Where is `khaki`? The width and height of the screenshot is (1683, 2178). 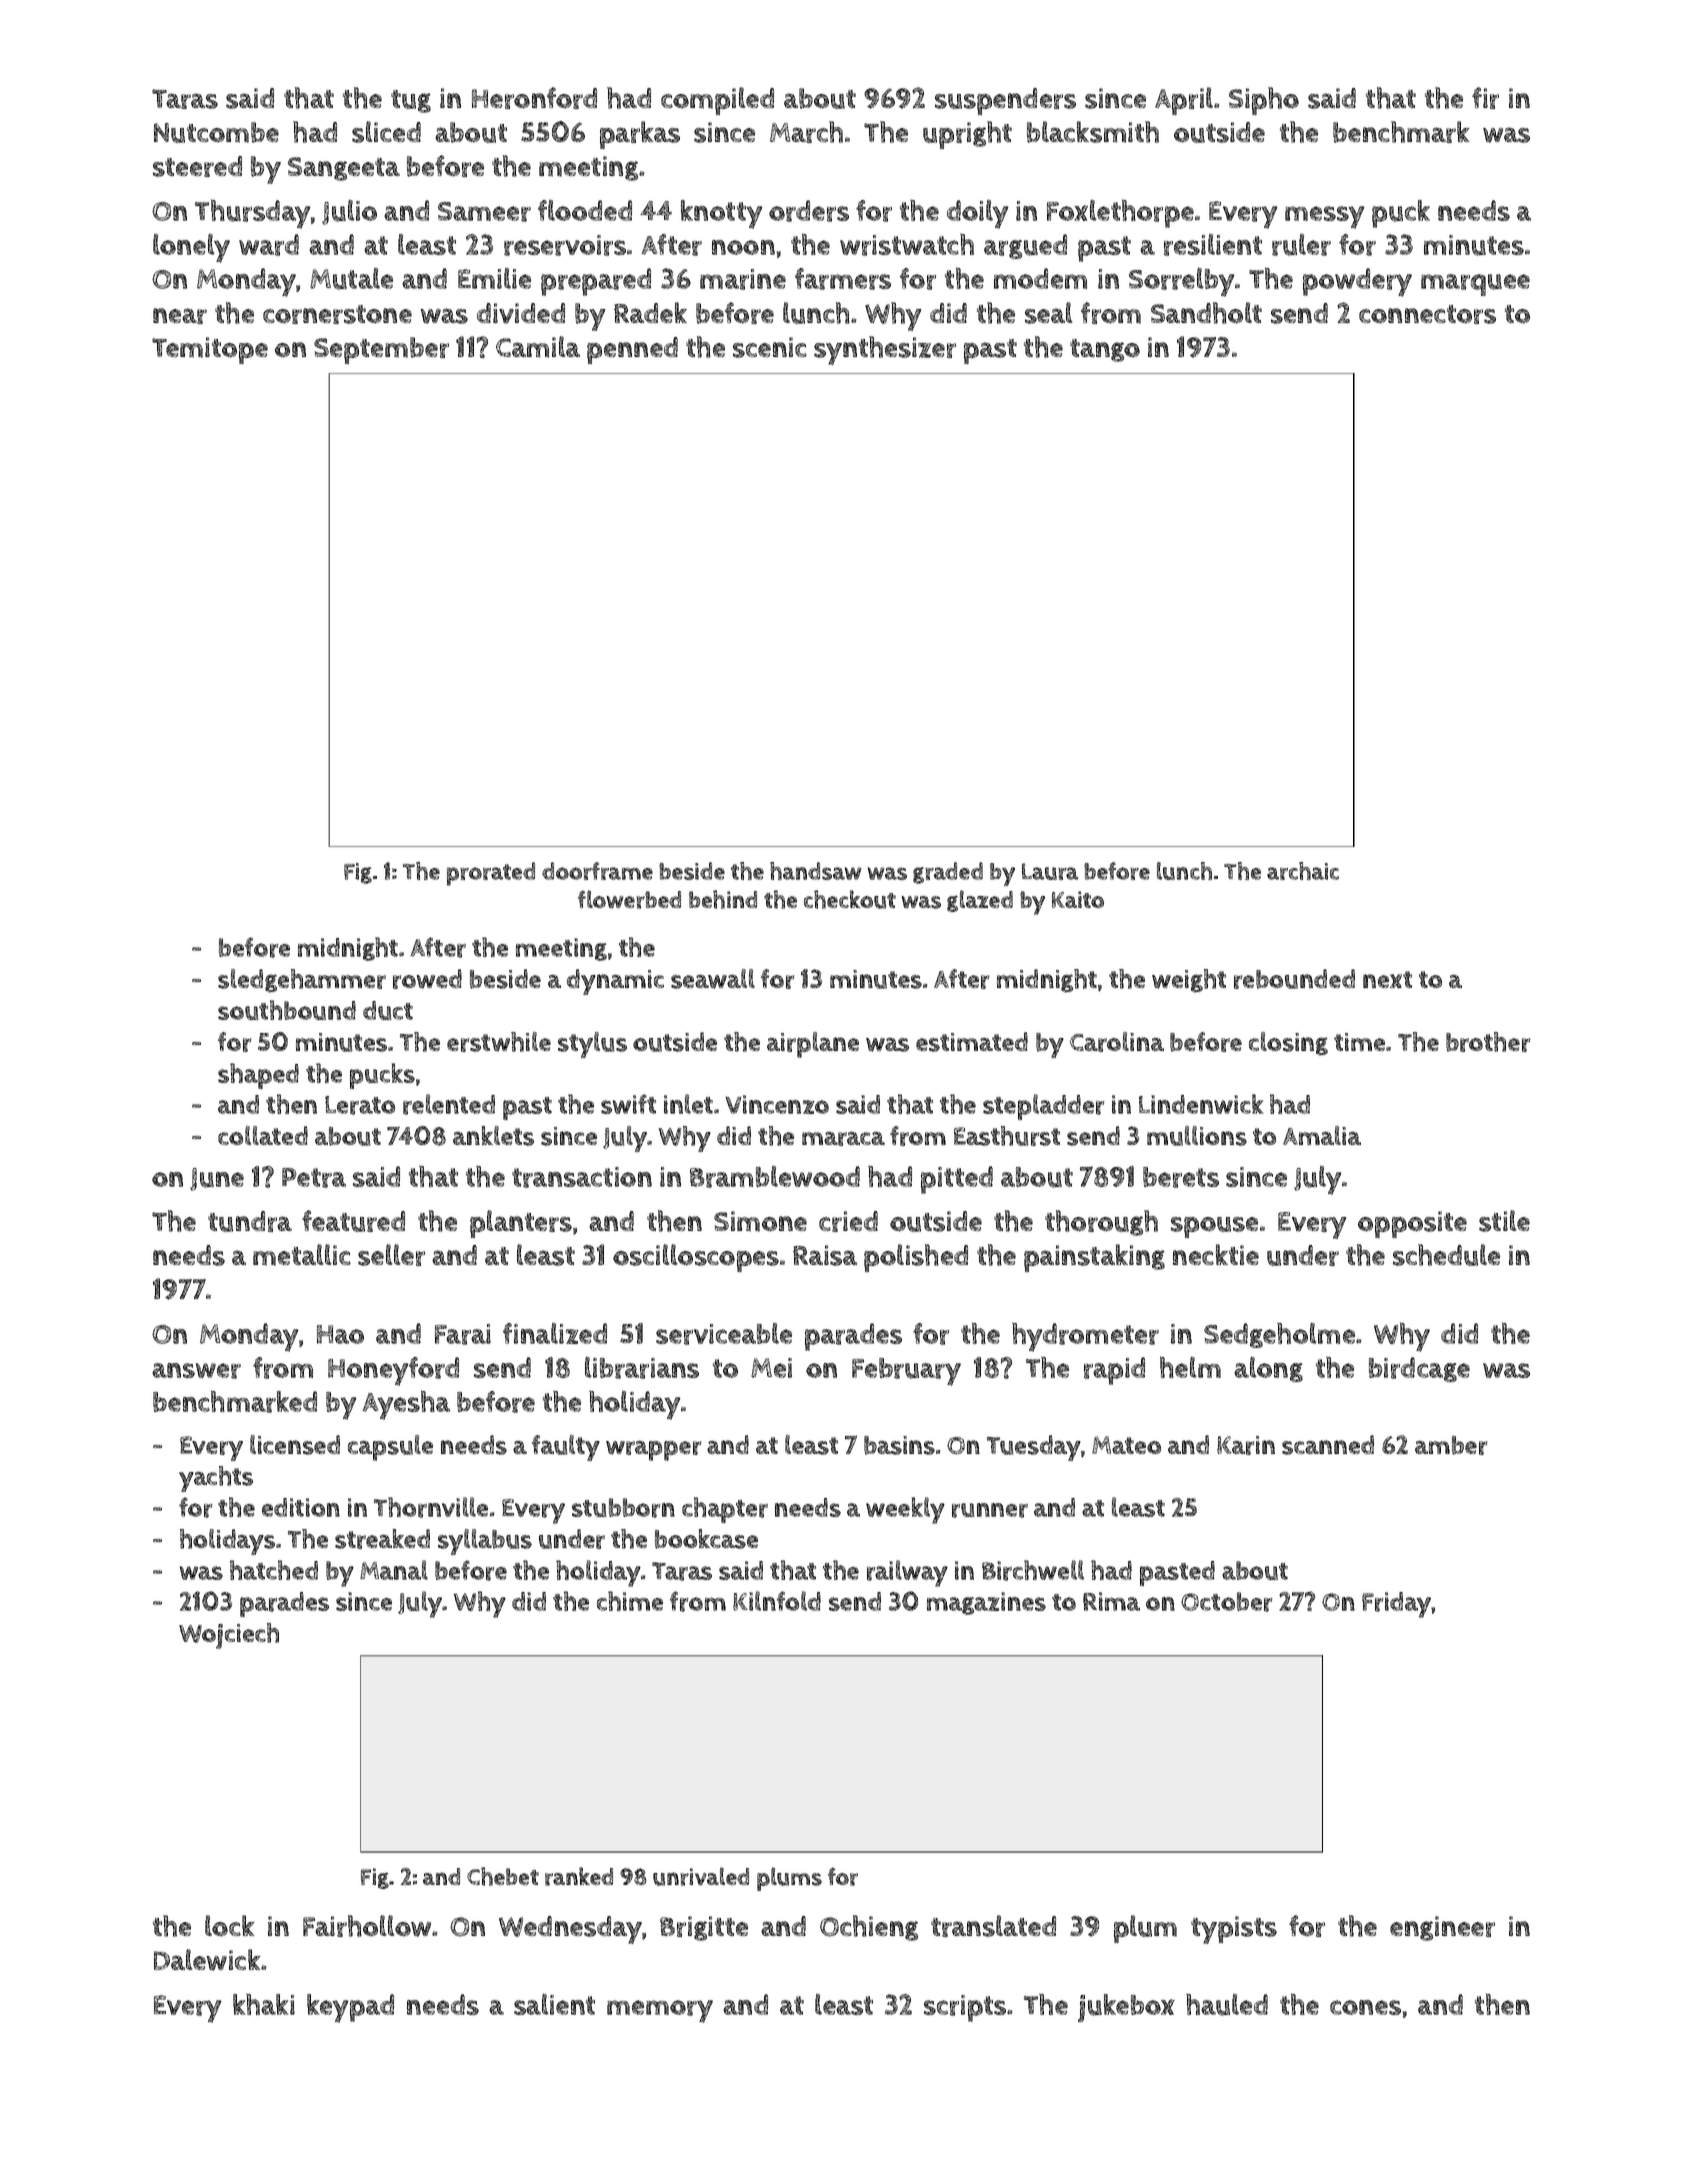
khaki is located at coordinates (264, 2004).
